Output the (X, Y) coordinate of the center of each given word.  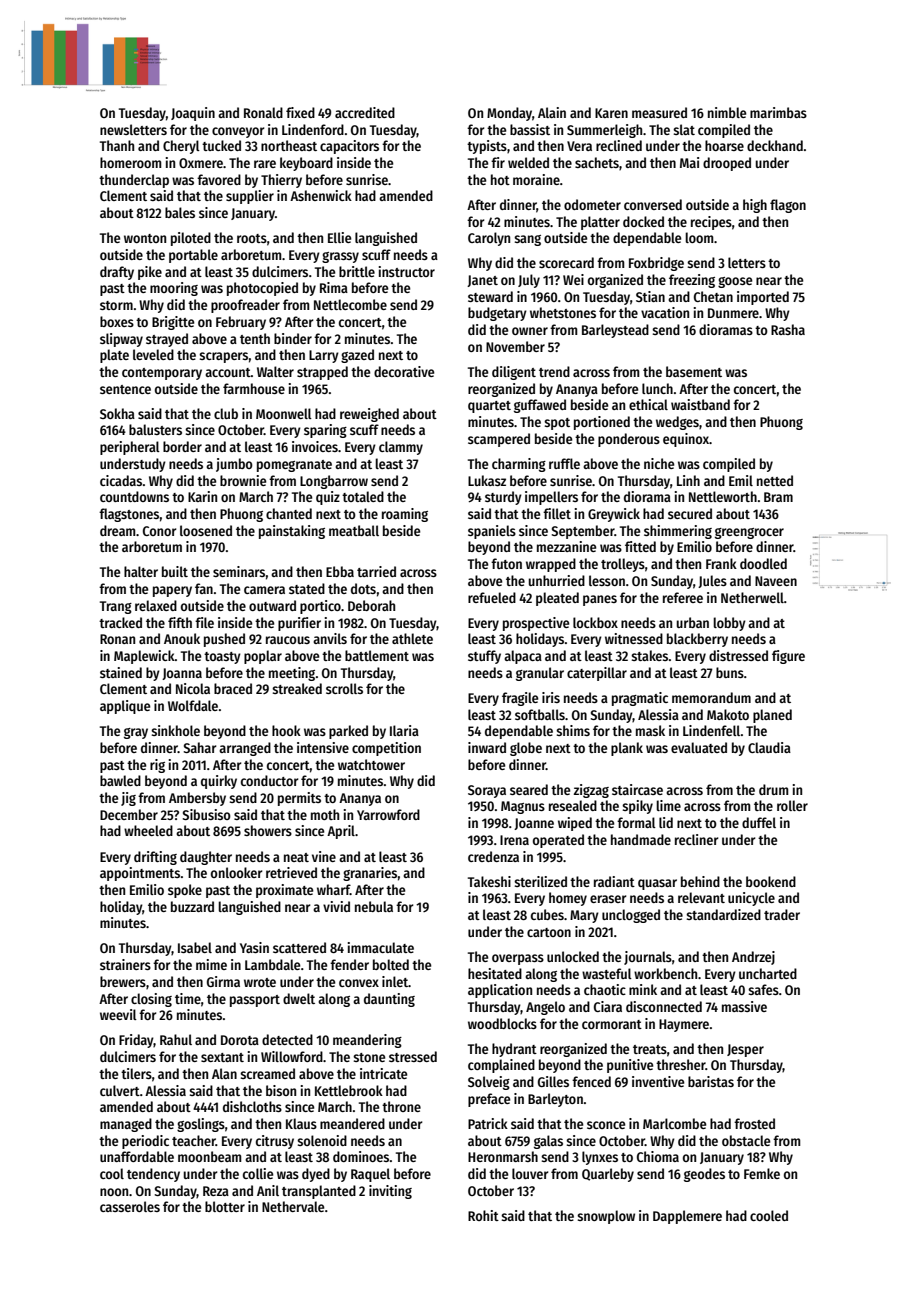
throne (401, 1106)
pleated (557, 599)
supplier (250, 197)
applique (125, 707)
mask (650, 730)
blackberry (697, 640)
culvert (120, 1090)
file (204, 622)
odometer (592, 204)
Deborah (371, 605)
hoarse (724, 145)
